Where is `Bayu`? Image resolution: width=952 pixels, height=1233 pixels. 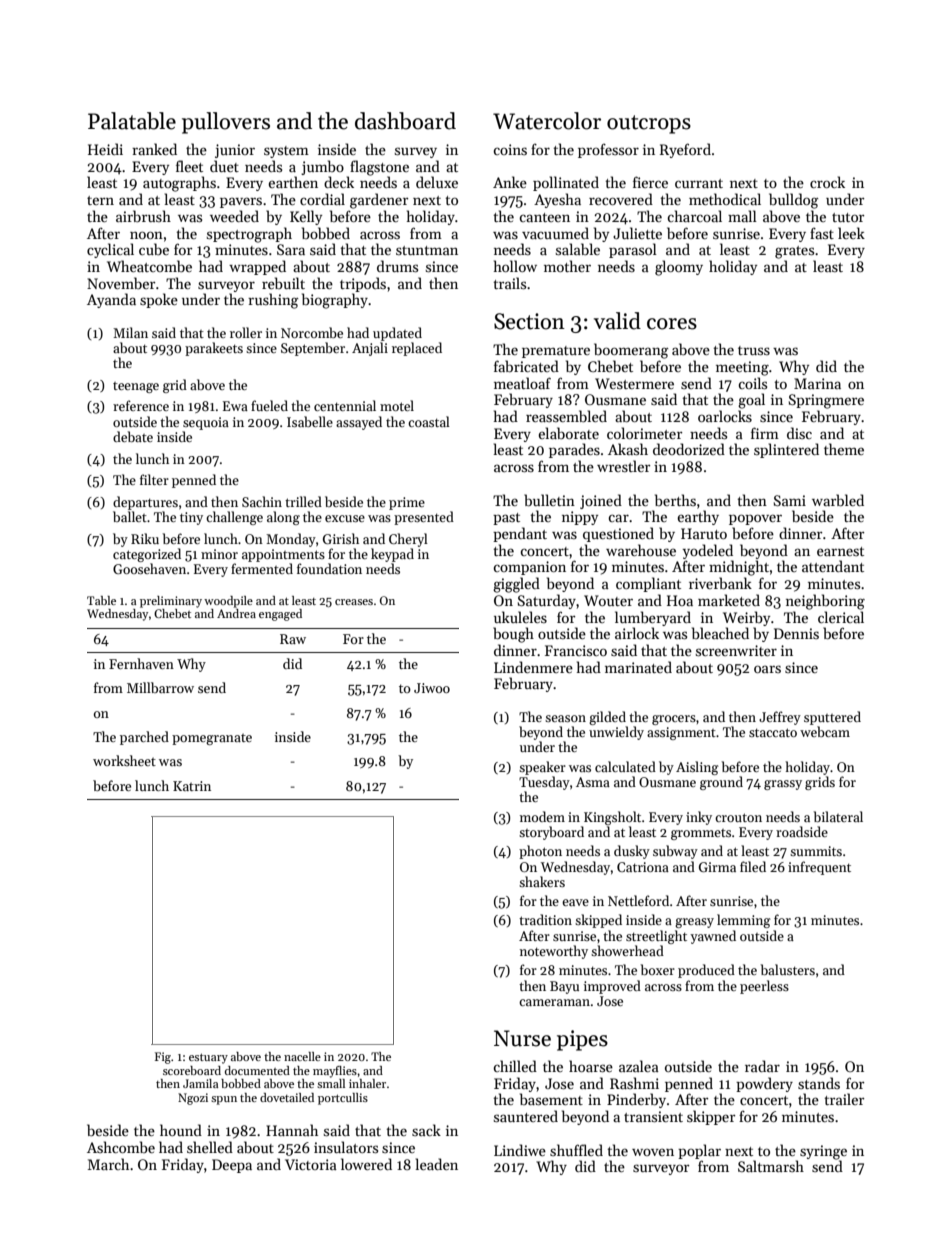
Bayu is located at coordinates (564, 987).
